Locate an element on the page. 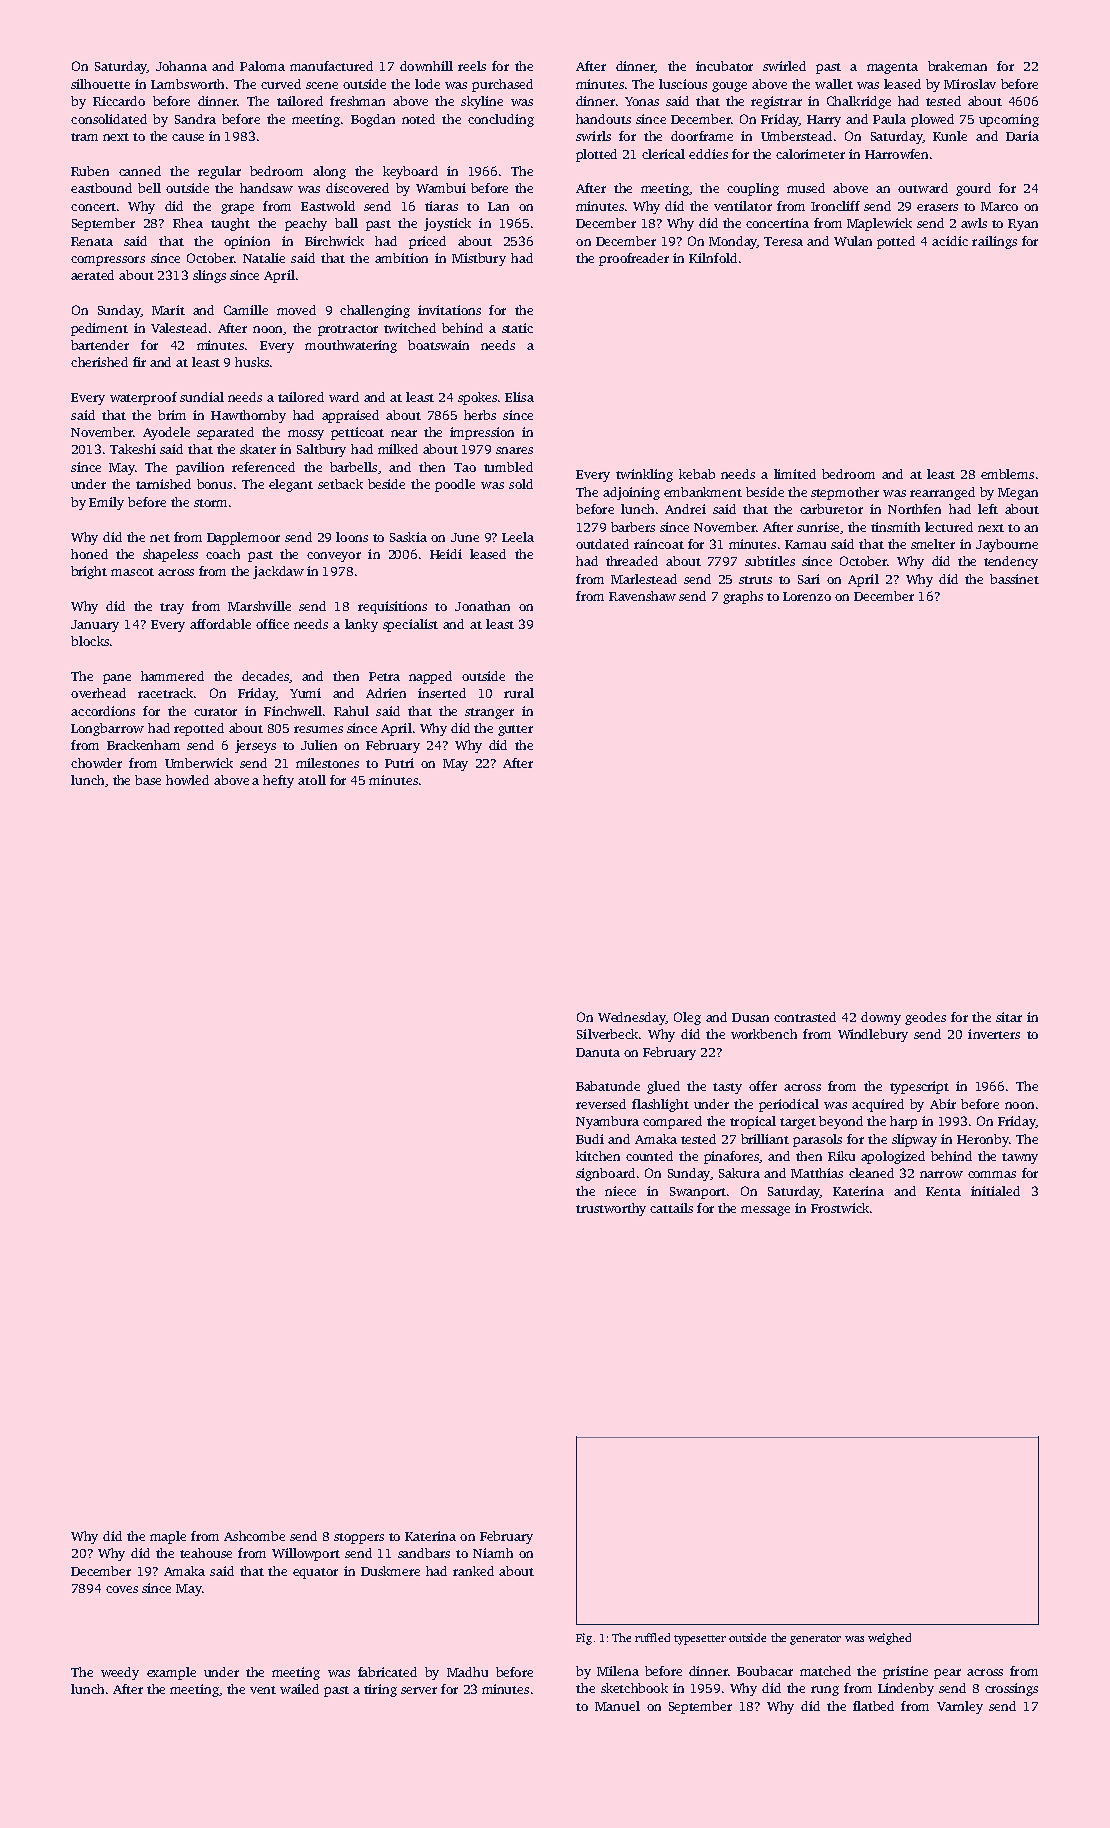 The width and height of the document is (1110, 1828). Putri is located at coordinates (399, 763).
